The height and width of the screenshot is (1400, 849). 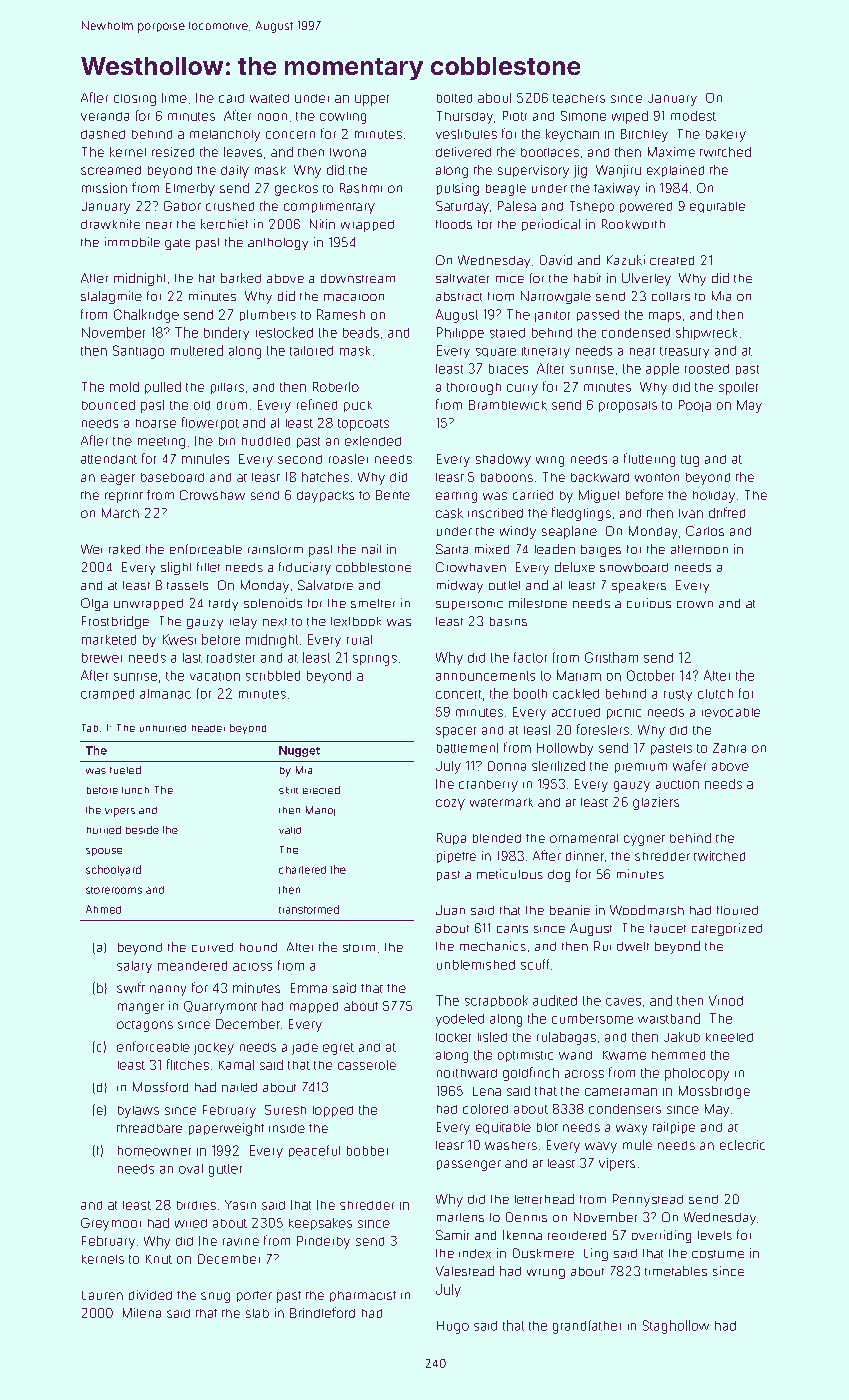 What do you see at coordinates (693, 116) in the screenshot?
I see `modest` at bounding box center [693, 116].
